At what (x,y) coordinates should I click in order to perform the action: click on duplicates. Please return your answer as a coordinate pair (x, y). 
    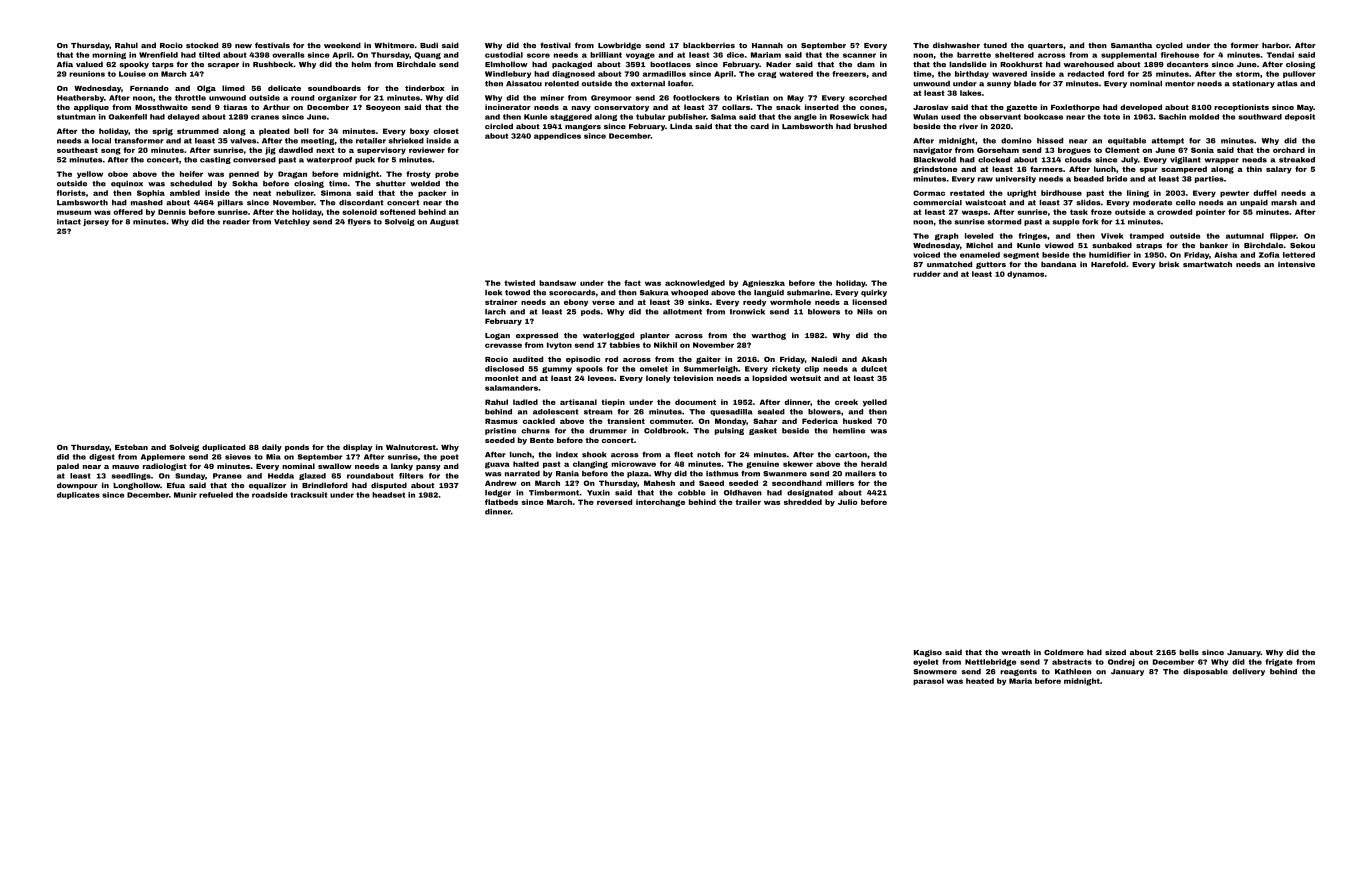
    Looking at the image, I should click on (78, 495).
